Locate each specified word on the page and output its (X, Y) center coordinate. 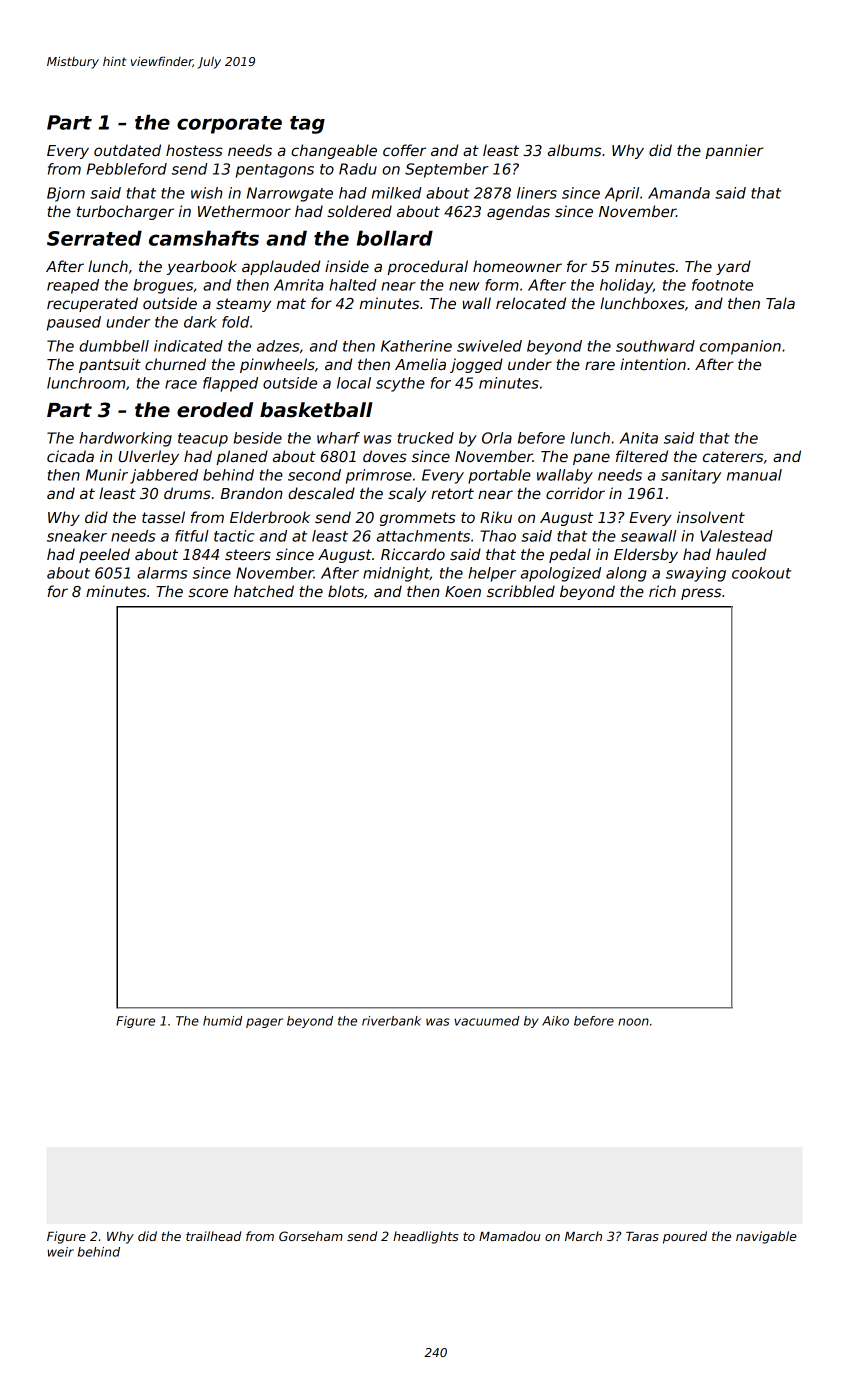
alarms (162, 573)
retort (452, 493)
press (701, 594)
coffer (404, 150)
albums (574, 150)
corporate (229, 125)
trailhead (213, 1236)
